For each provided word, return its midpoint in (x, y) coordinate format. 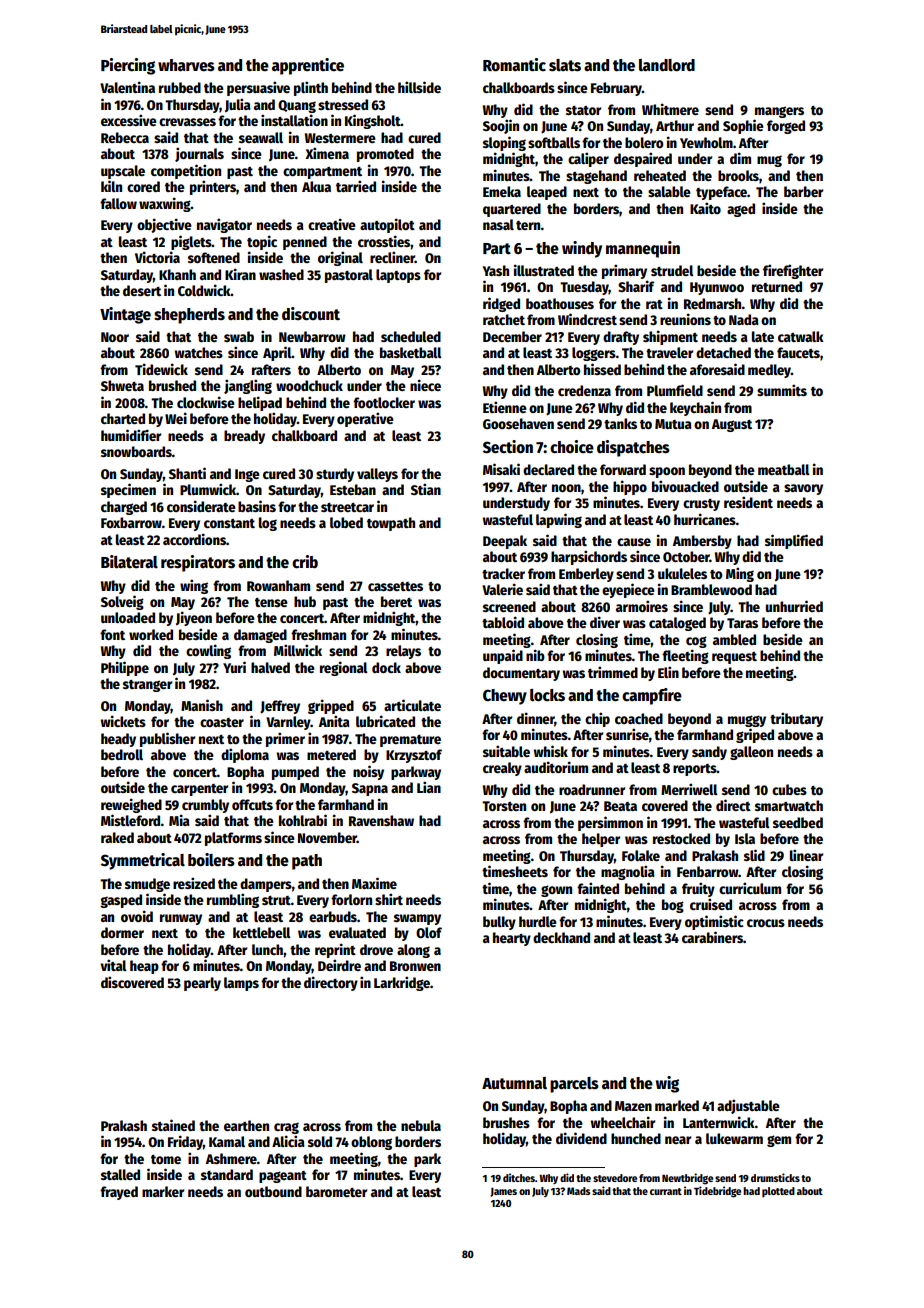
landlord (667, 65)
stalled (120, 1174)
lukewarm (734, 1138)
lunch (267, 949)
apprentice (308, 66)
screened (509, 606)
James (503, 1192)
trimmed (613, 672)
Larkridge (402, 983)
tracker (503, 573)
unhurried (794, 606)
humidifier (131, 435)
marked (677, 1105)
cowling (208, 651)
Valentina (127, 87)
